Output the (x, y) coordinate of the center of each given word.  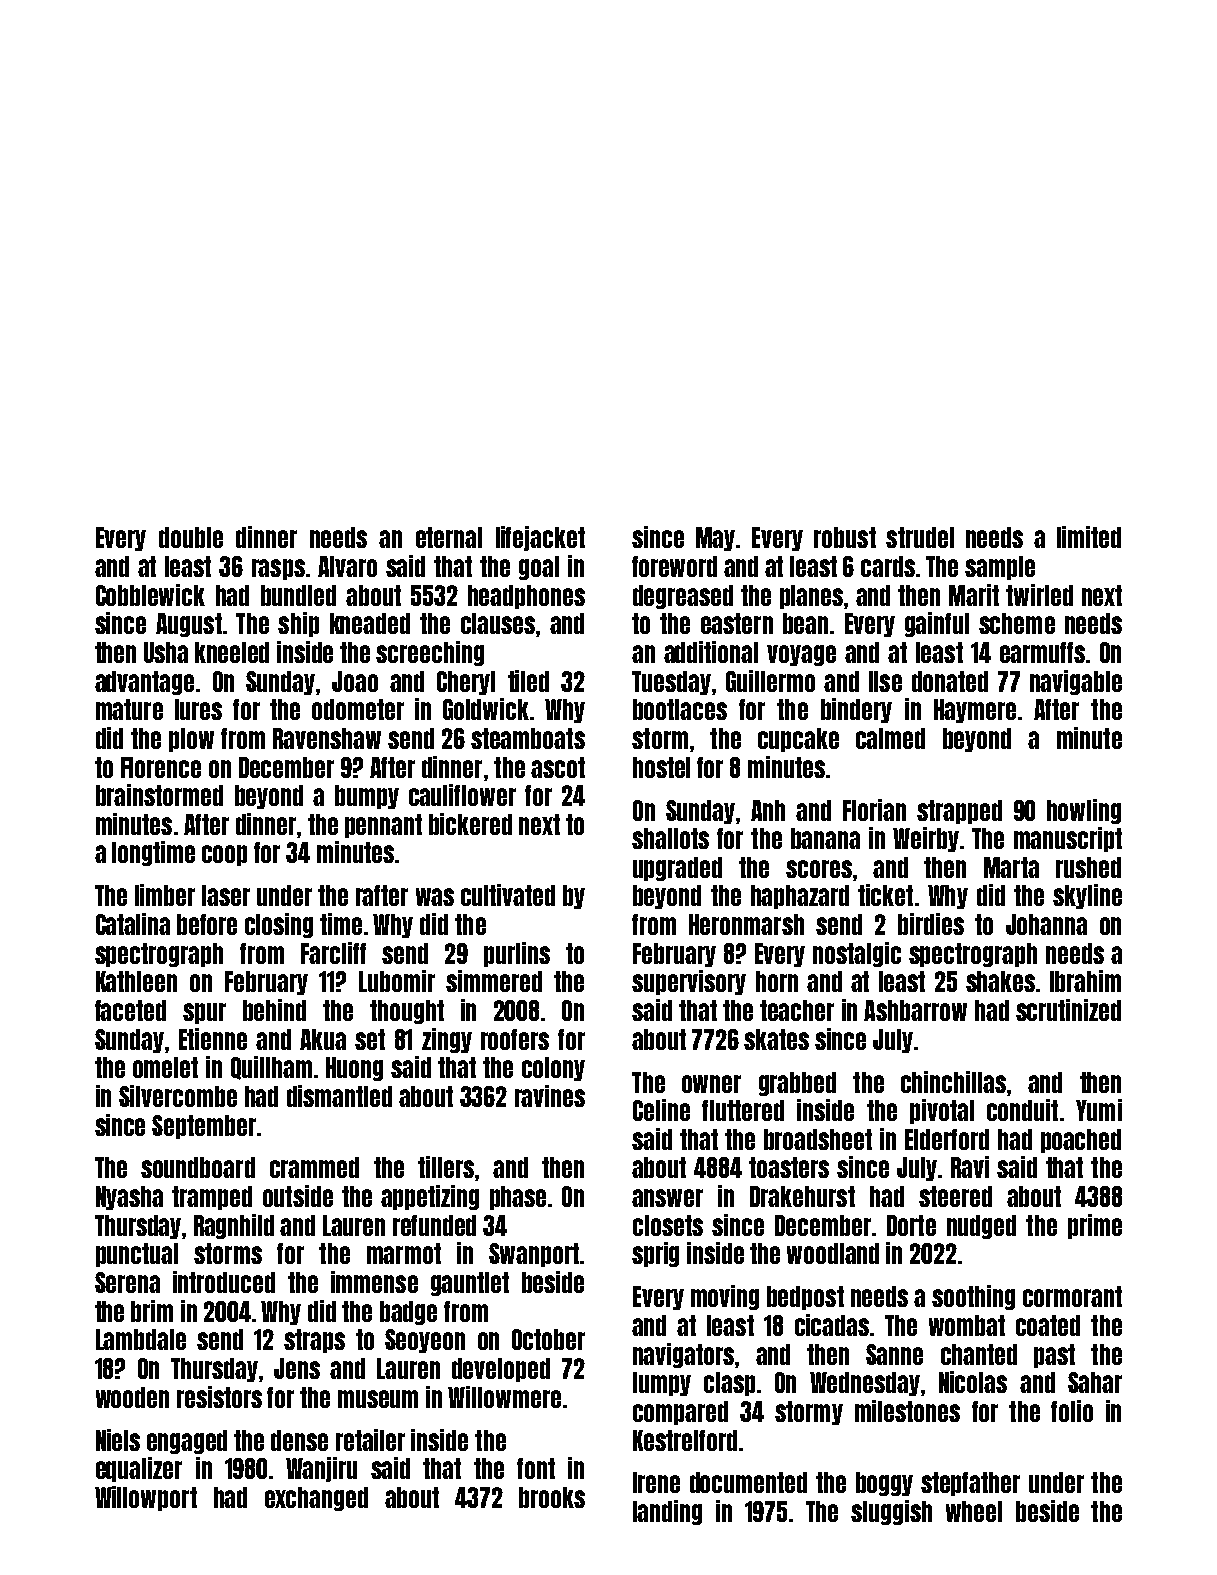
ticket (885, 895)
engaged (187, 1442)
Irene (656, 1482)
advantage (144, 683)
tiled (528, 681)
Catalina (133, 924)
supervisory (689, 982)
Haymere (975, 711)
